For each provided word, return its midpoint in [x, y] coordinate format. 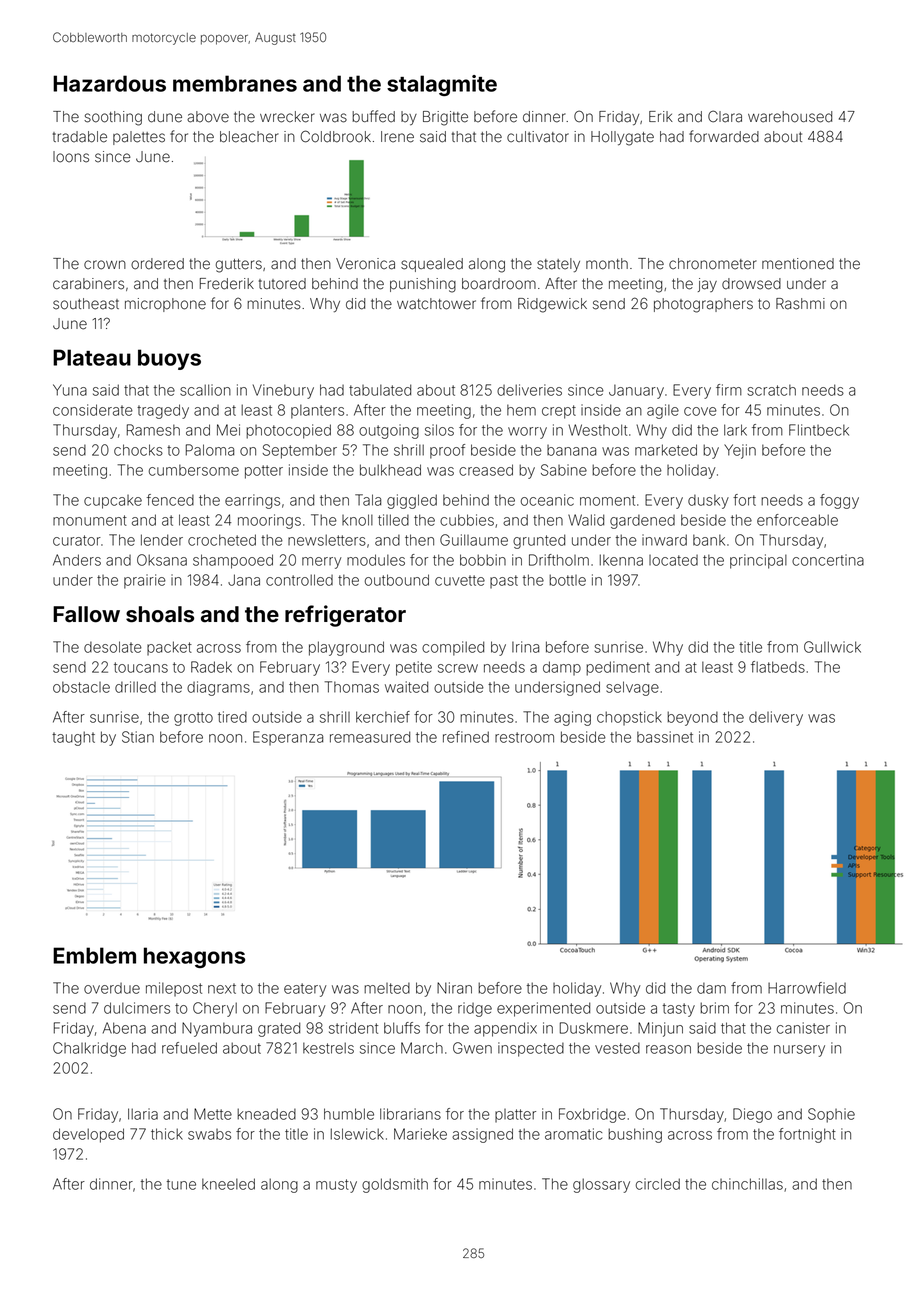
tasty [679, 1010]
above [208, 117]
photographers [703, 305]
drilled [135, 687]
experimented [543, 1009]
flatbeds [778, 667]
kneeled [228, 1184]
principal [758, 561]
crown [105, 265]
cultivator [538, 137]
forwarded [724, 136]
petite [414, 668]
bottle [567, 580]
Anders [77, 560]
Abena [124, 1028]
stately [558, 265]
